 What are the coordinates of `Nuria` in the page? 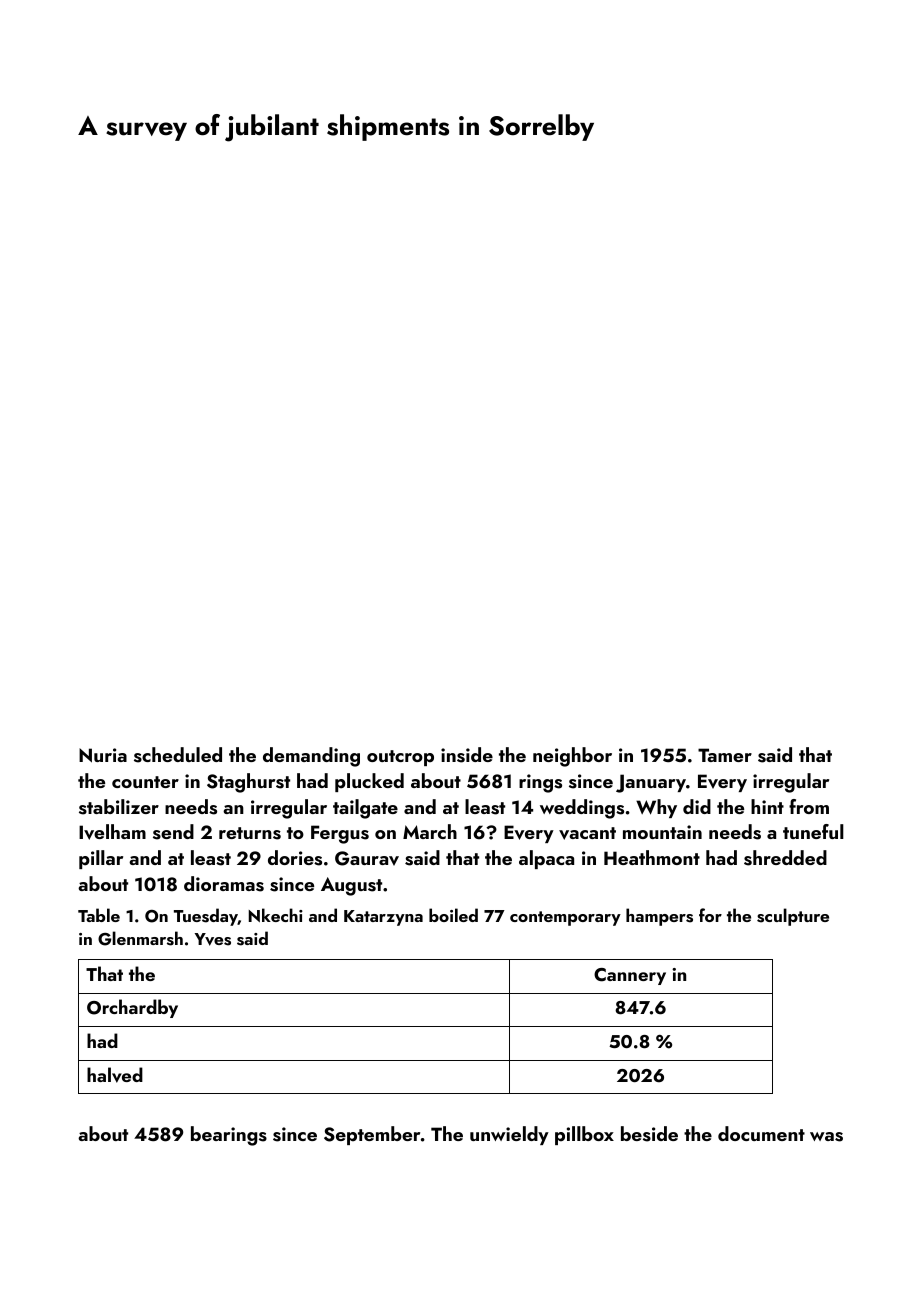 It's located at (103, 755).
